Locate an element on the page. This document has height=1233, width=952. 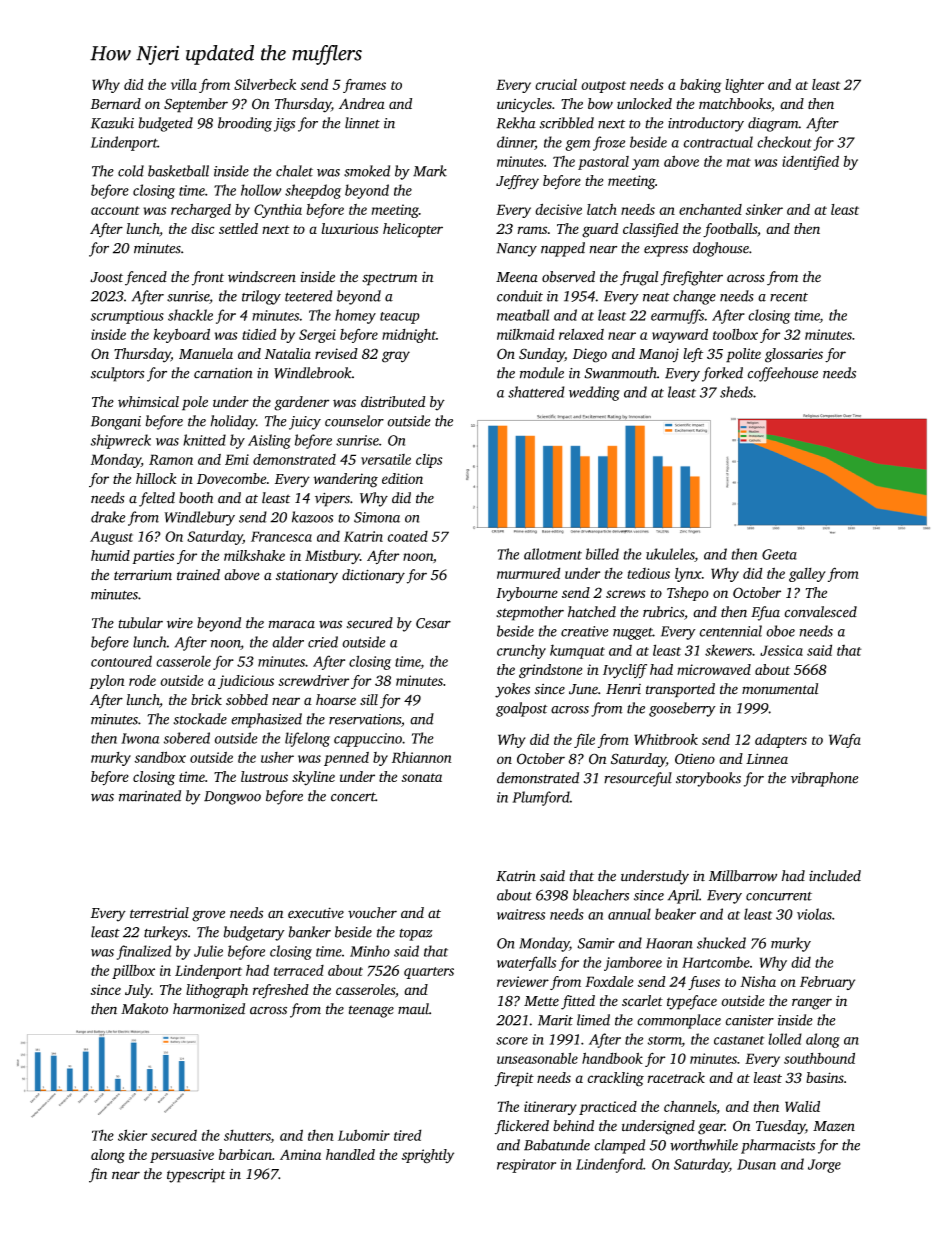
respirator is located at coordinates (526, 1166).
